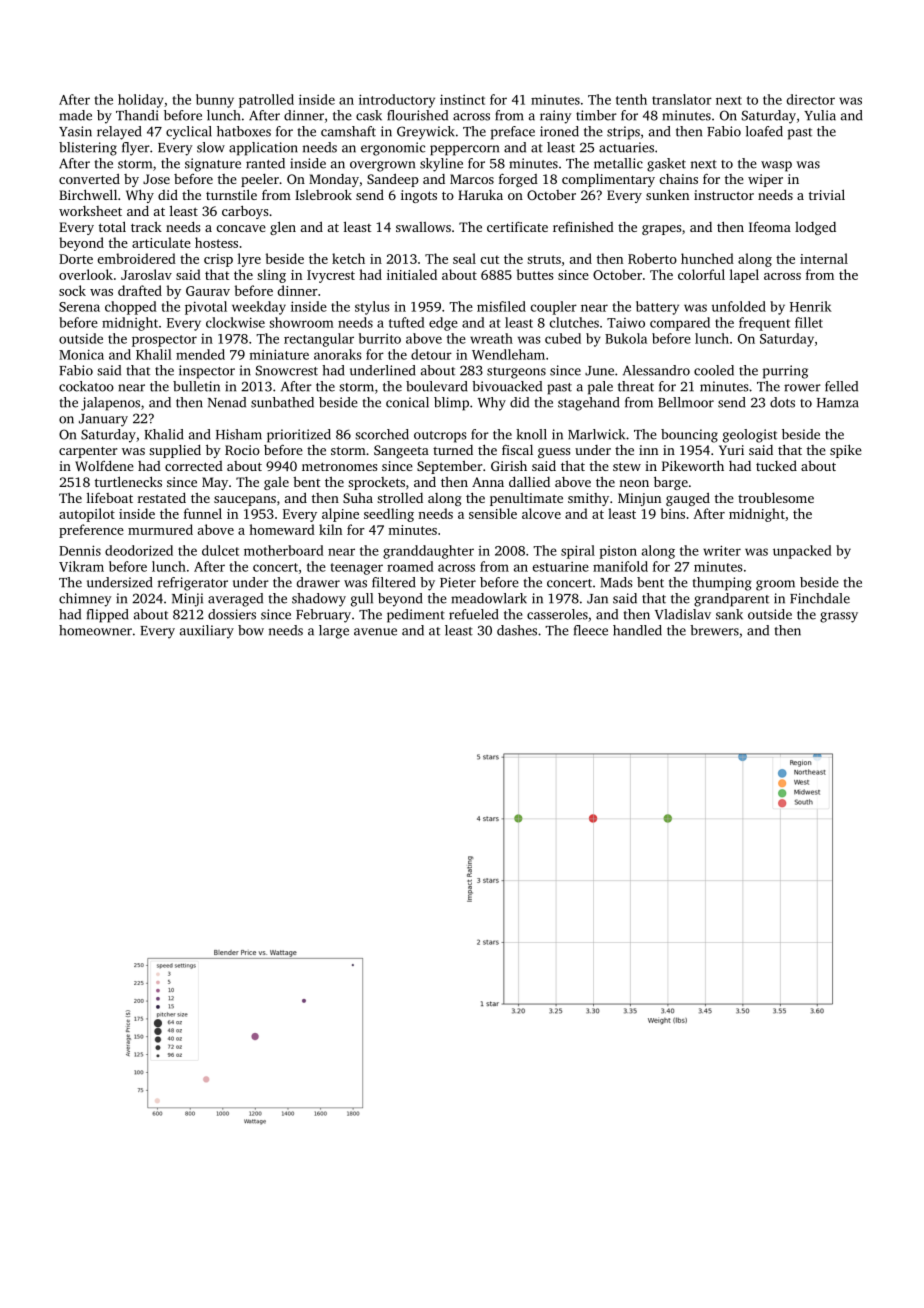 The image size is (924, 1308). I want to click on rectangular, so click(319, 340).
